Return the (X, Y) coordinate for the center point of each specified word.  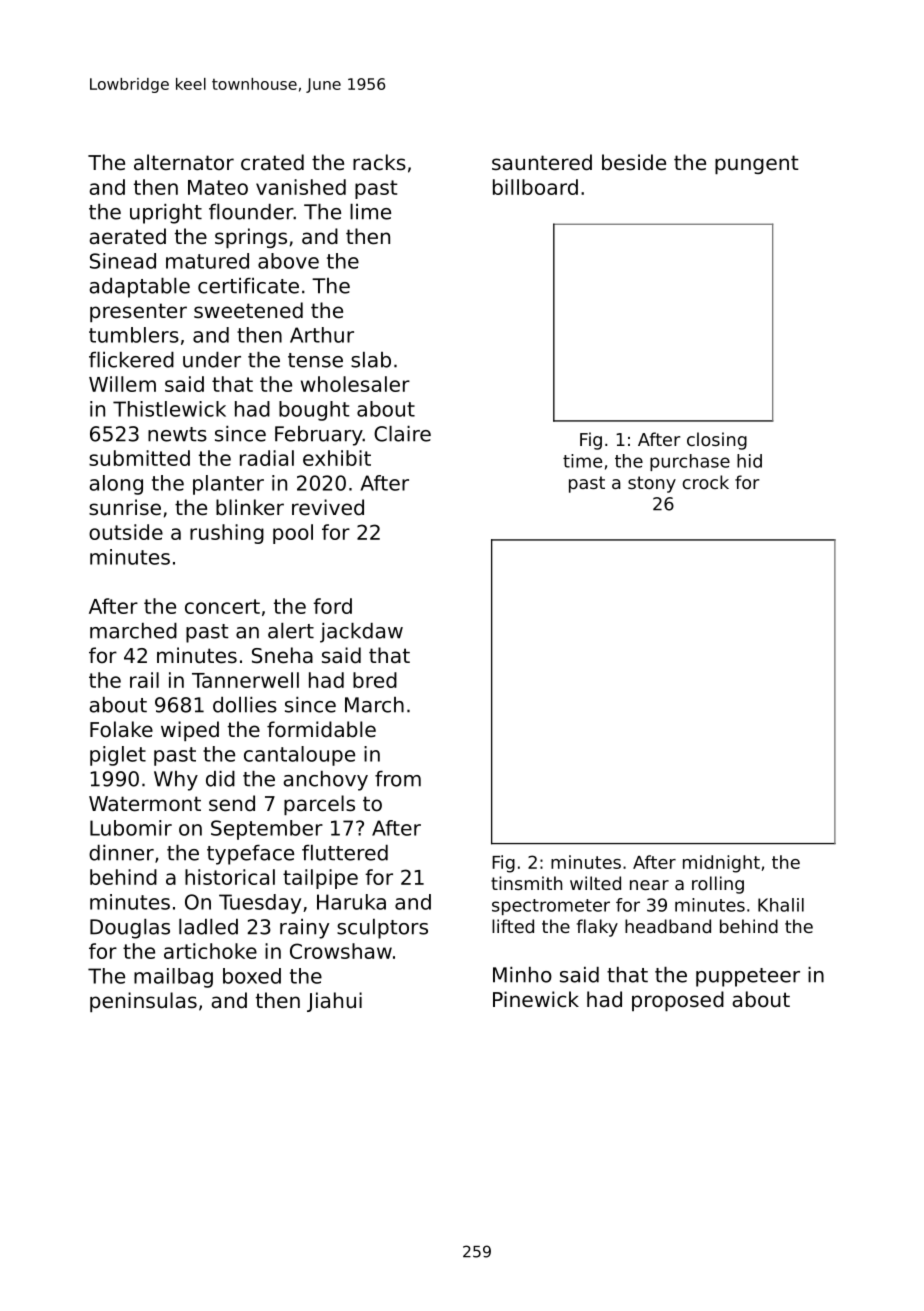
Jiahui (334, 1002)
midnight (721, 864)
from (398, 779)
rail (144, 680)
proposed (678, 1001)
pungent (757, 164)
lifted (513, 926)
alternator (184, 162)
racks (379, 162)
